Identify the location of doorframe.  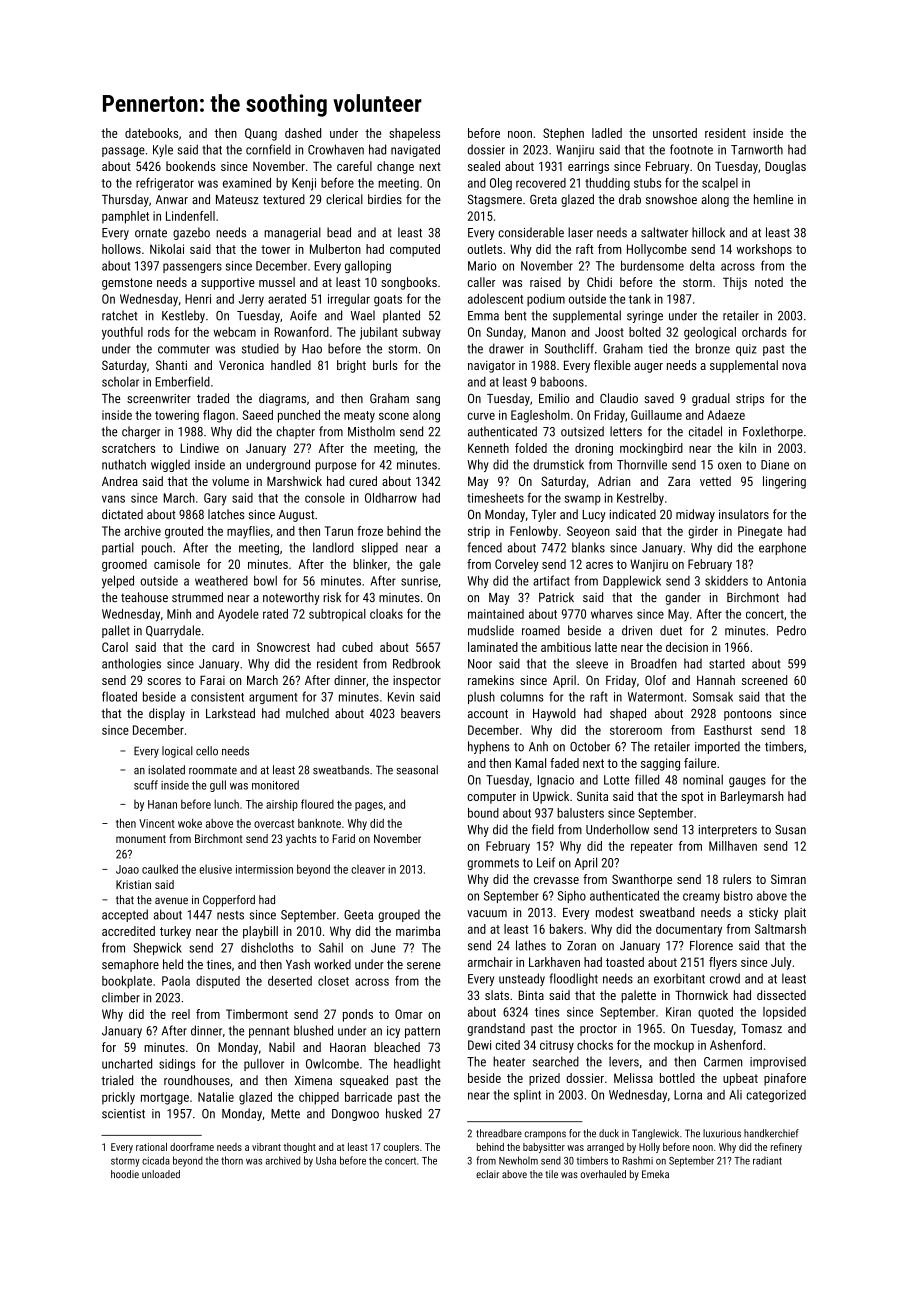
(192, 1147).
